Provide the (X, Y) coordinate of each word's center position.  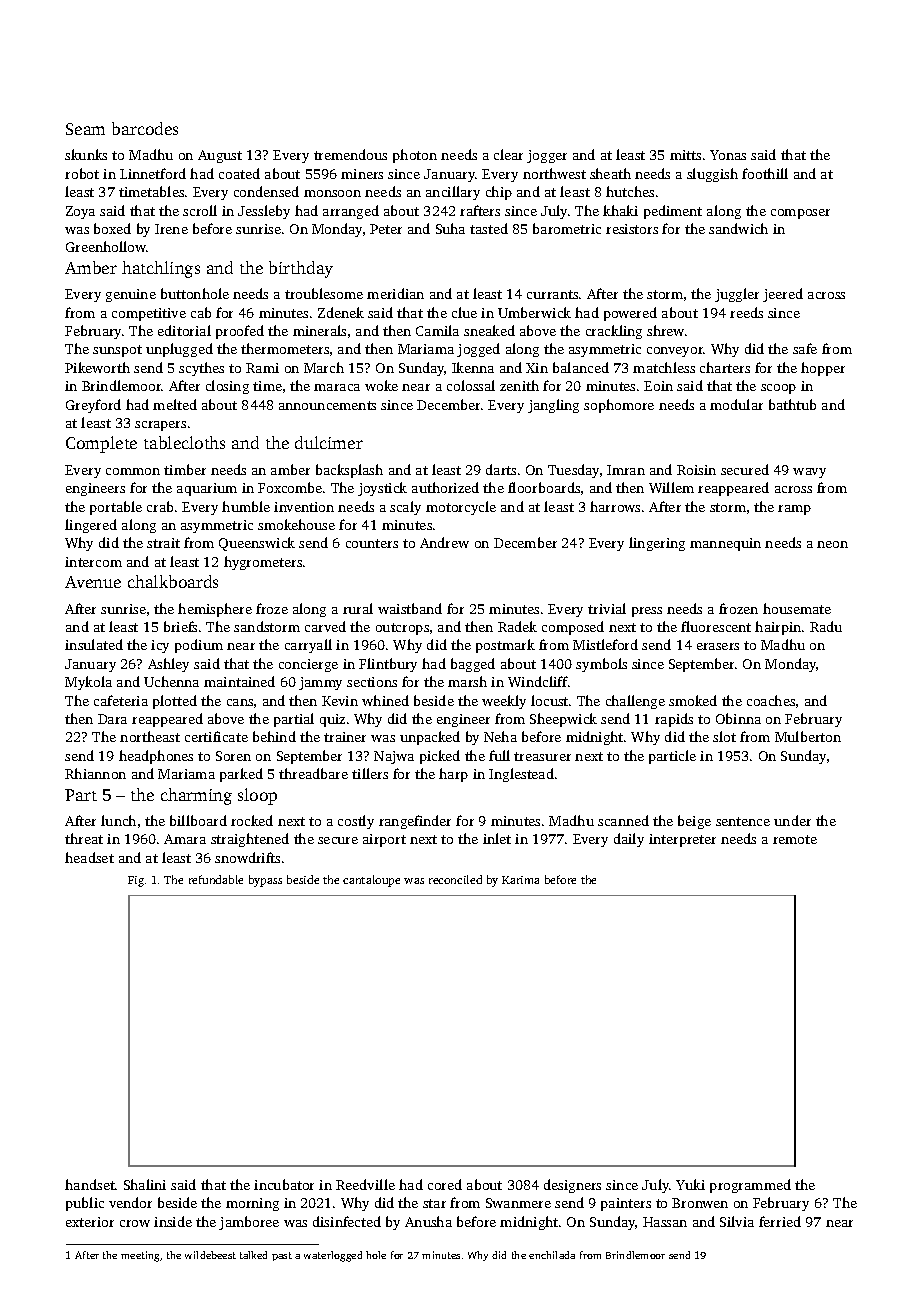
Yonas (728, 155)
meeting (140, 1256)
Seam (85, 129)
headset (89, 857)
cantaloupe (371, 881)
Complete (101, 444)
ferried (780, 1221)
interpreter (682, 840)
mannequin (725, 544)
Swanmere (518, 1203)
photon (415, 156)
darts (501, 469)
